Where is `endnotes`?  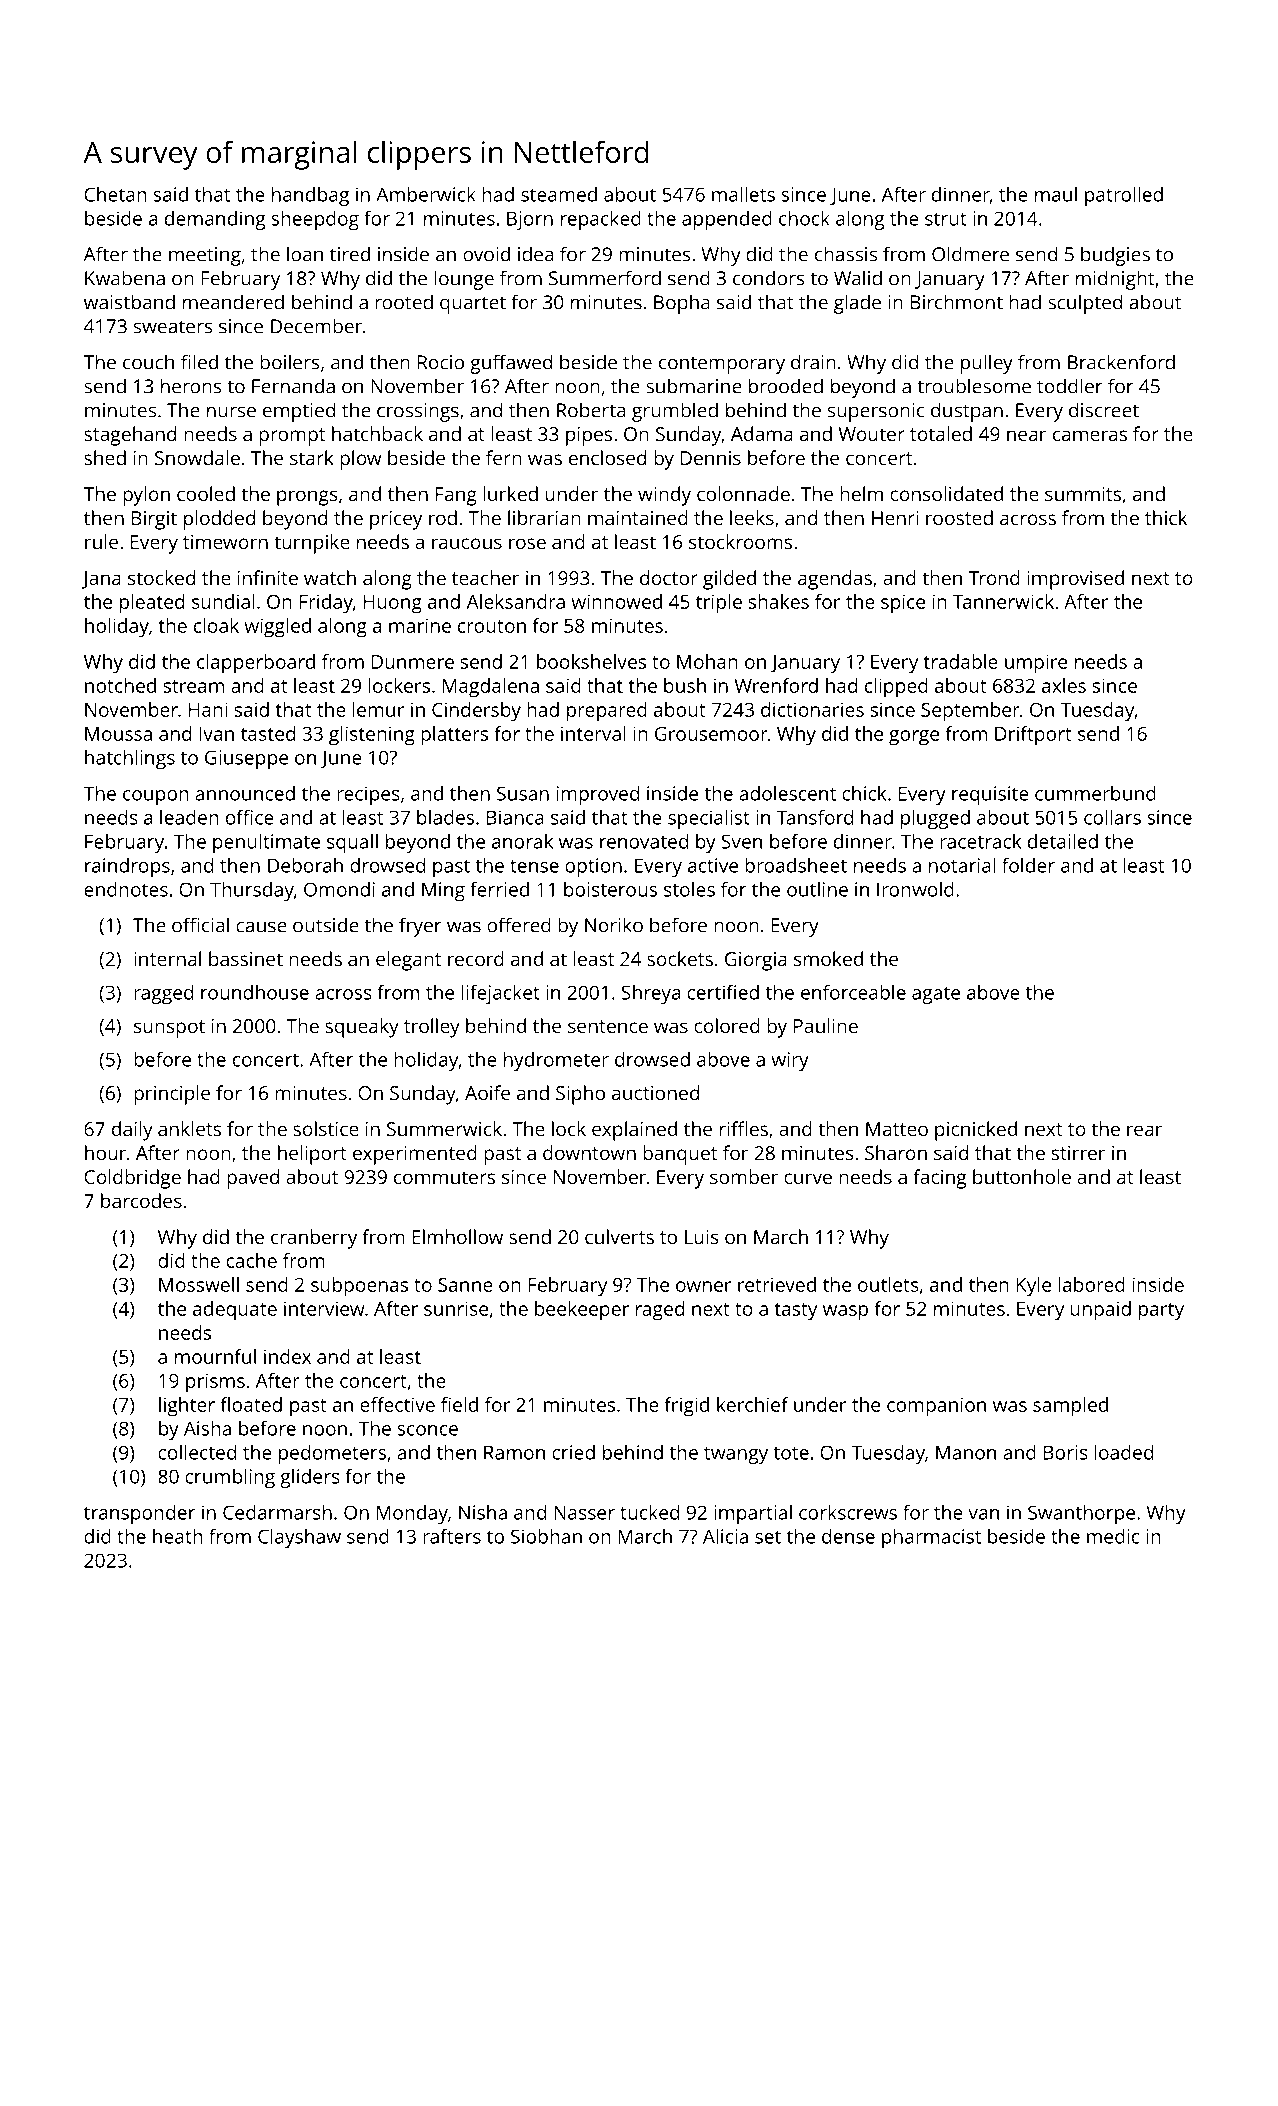 endnotes is located at coordinates (126, 889).
